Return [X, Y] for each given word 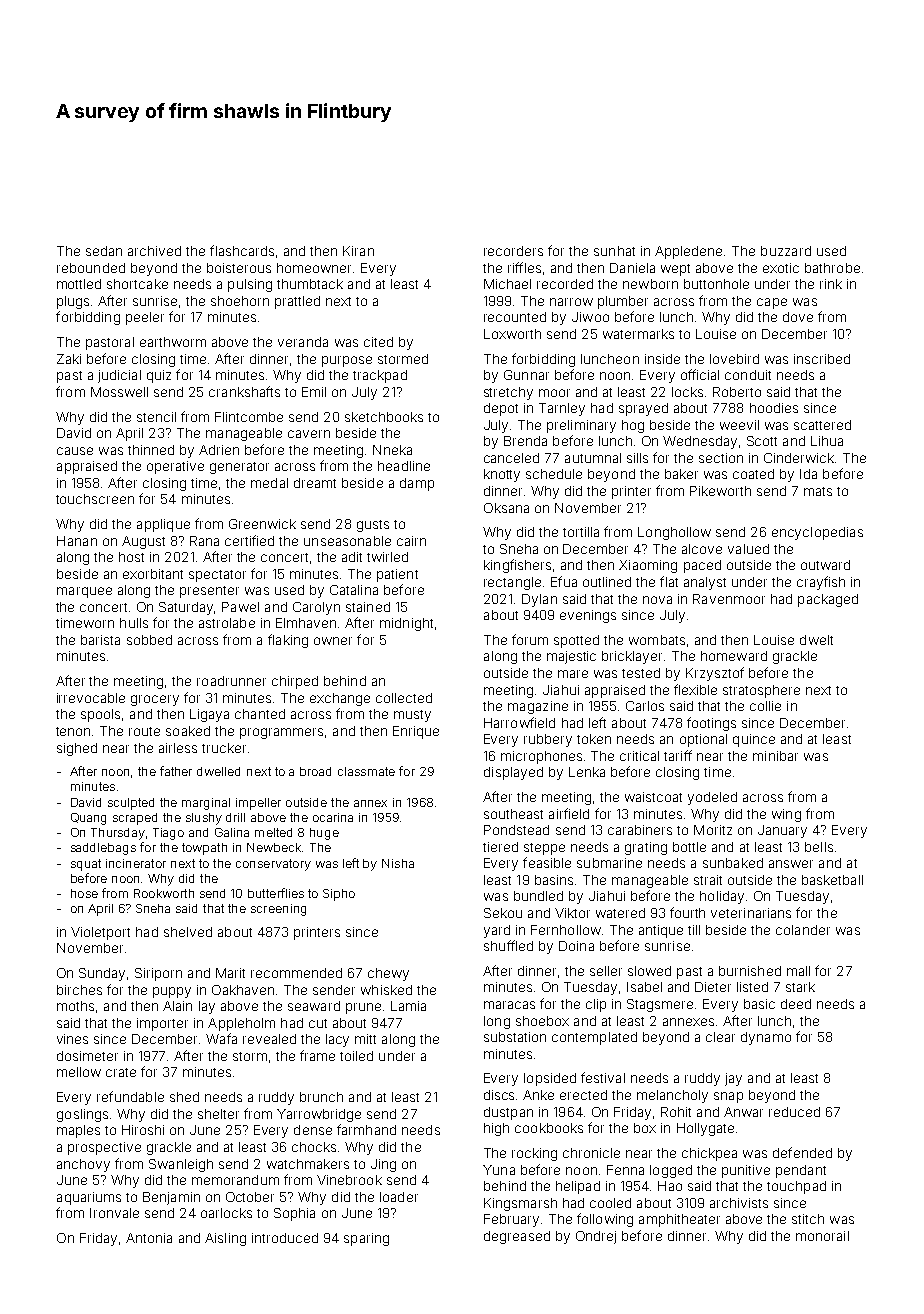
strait [708, 880]
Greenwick [262, 524]
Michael [507, 284]
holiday [722, 897]
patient [397, 575]
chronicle [591, 1153]
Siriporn [158, 974]
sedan [104, 251]
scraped [135, 819]
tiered [500, 847]
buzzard [786, 251]
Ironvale [114, 1213]
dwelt [816, 640]
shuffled [508, 945]
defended [802, 1152]
